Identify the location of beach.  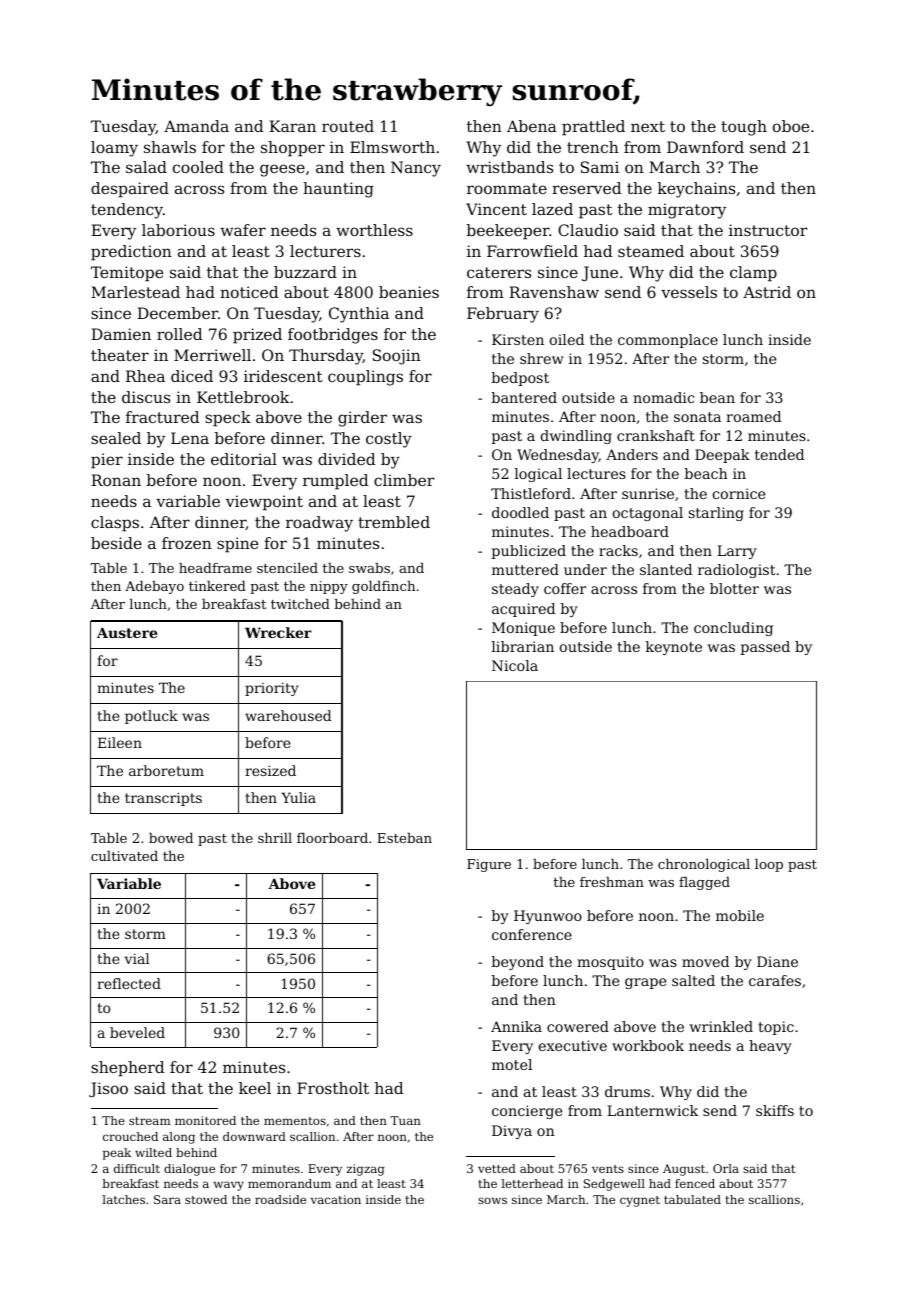
(706, 473).
